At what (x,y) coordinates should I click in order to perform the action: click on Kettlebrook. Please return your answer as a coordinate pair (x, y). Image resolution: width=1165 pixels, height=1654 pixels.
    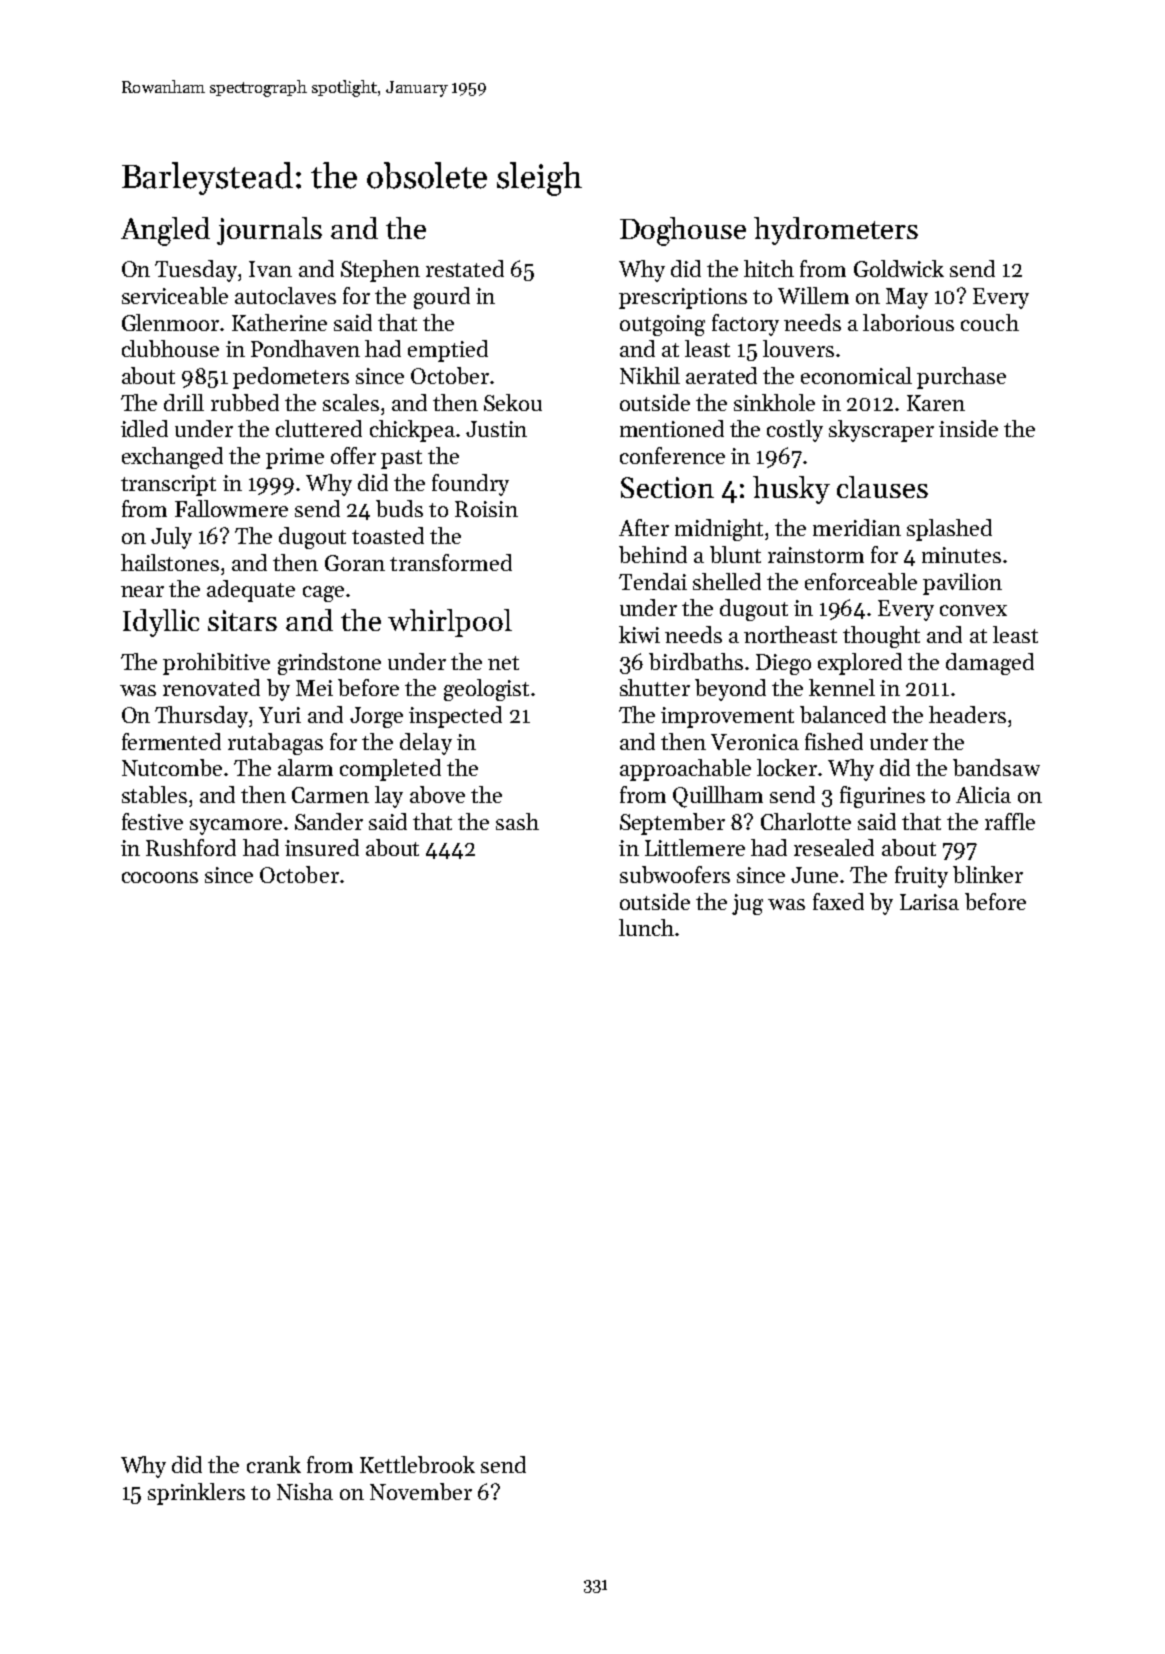
    Looking at the image, I should click on (417, 1464).
